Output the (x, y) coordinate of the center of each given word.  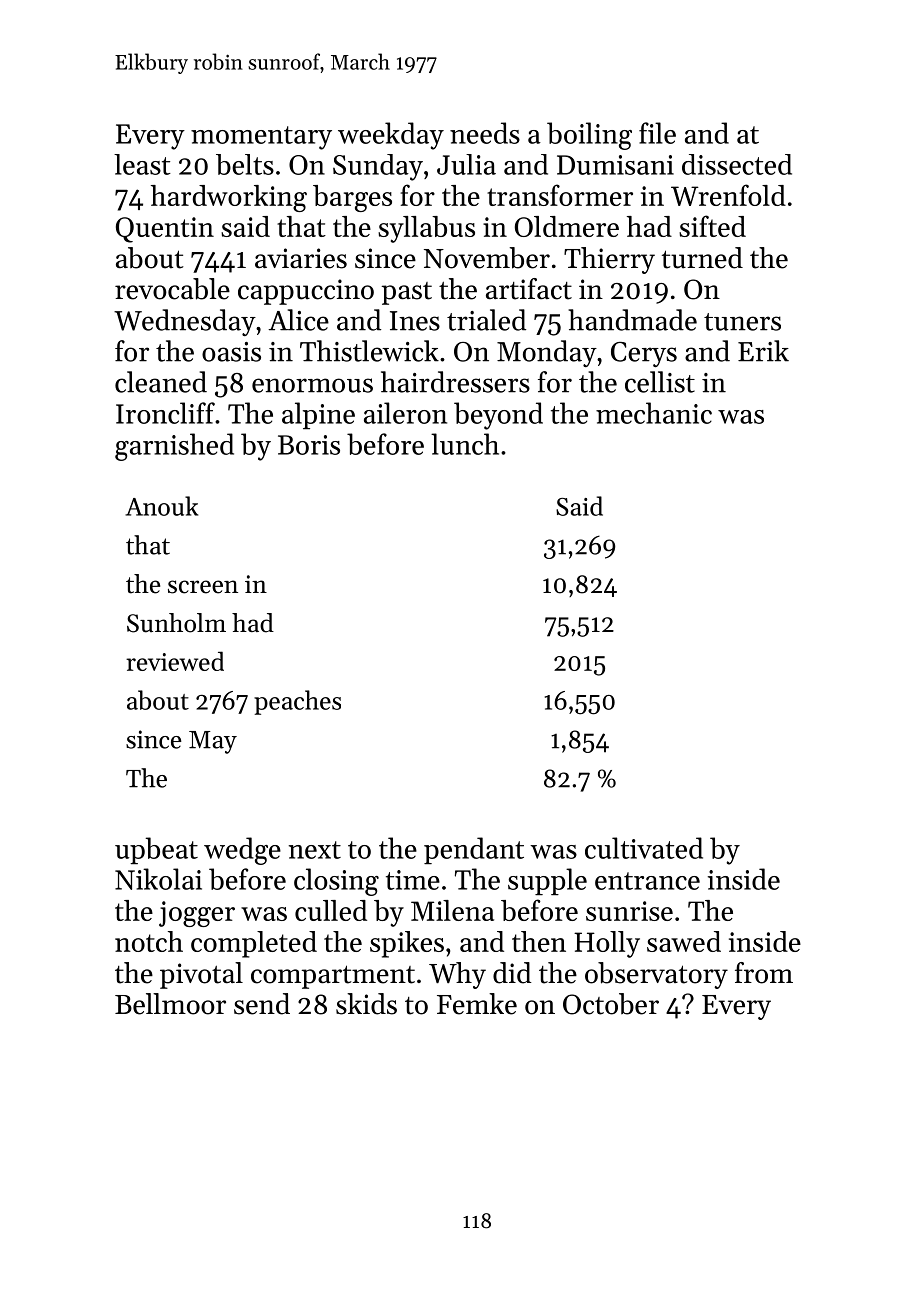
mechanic (654, 413)
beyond (498, 416)
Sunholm (176, 623)
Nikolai (158, 879)
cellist (660, 382)
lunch (465, 444)
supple (547, 881)
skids (366, 1004)
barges (352, 198)
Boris (309, 445)
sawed (684, 941)
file (657, 133)
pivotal (201, 975)
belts (245, 164)
